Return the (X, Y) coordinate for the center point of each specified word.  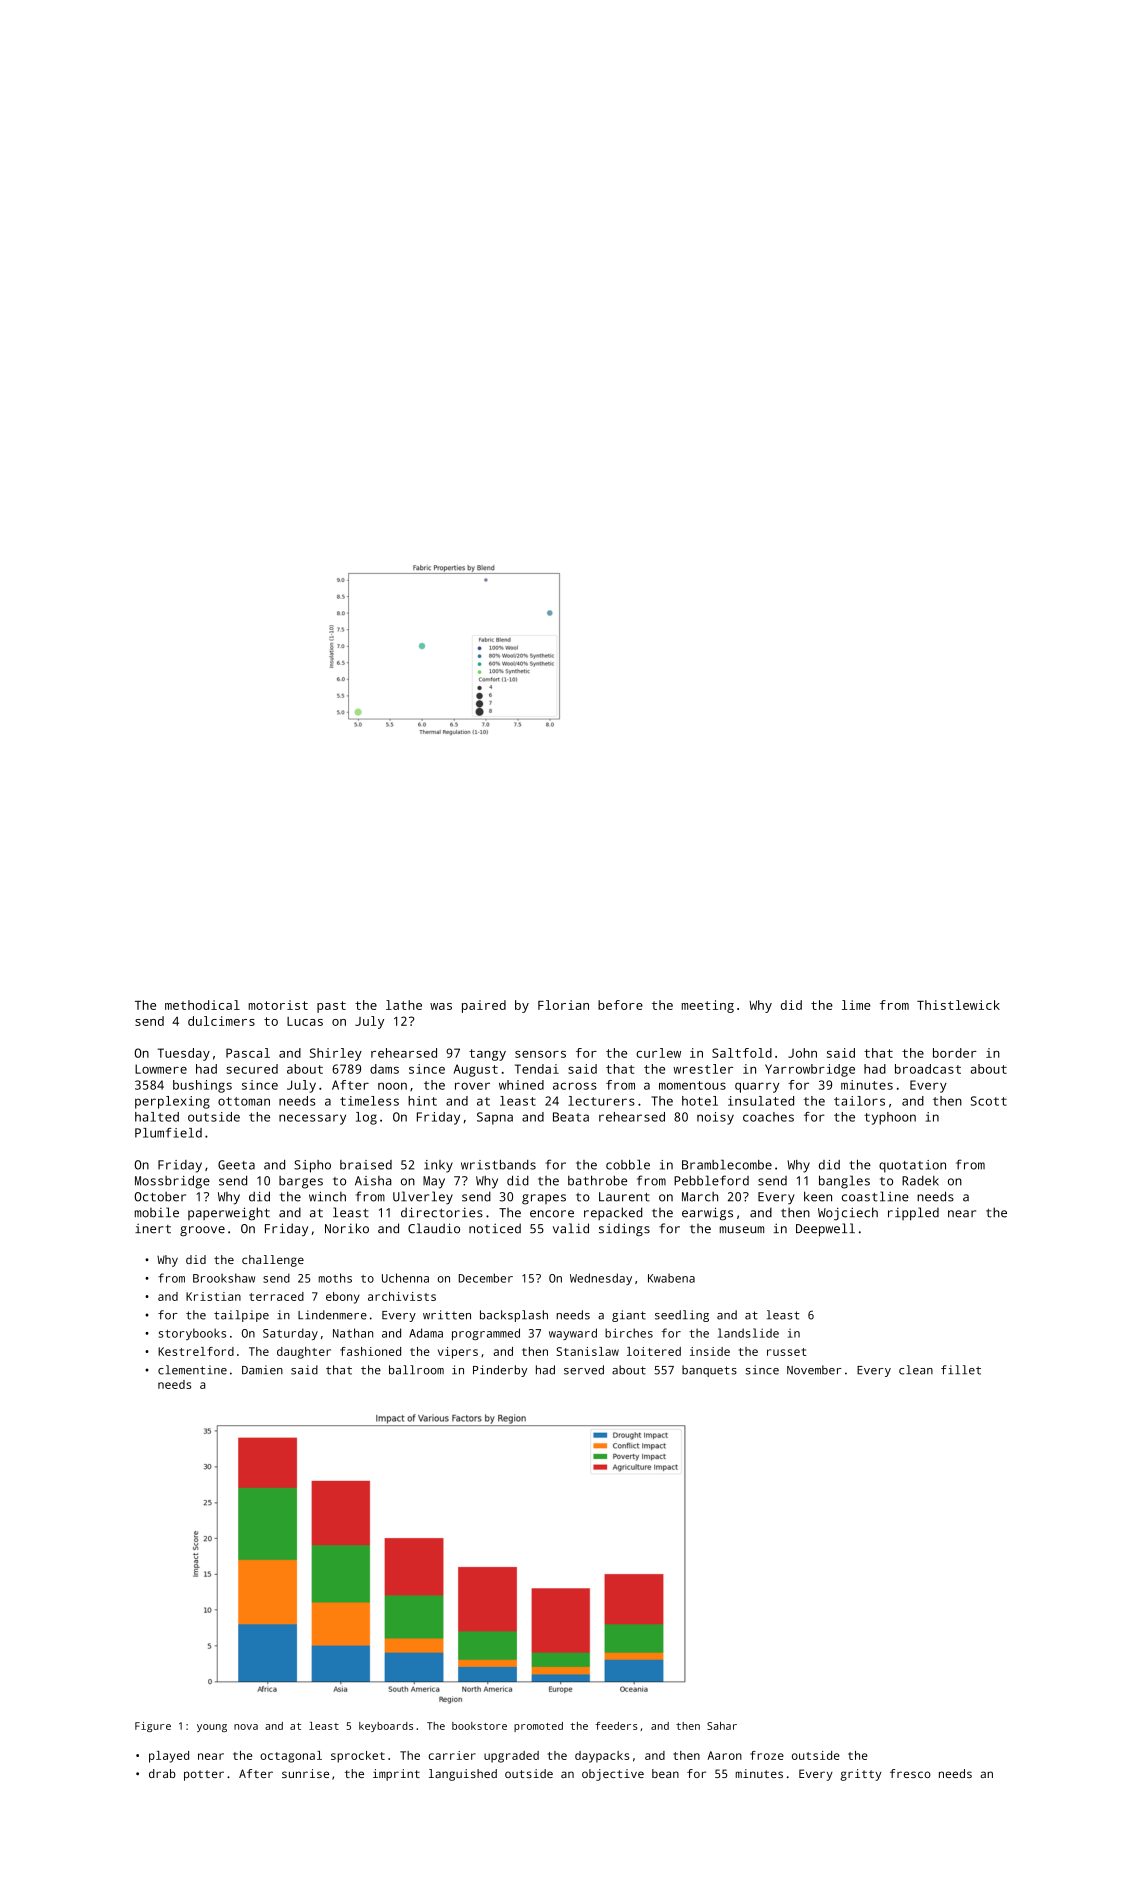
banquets (709, 1371)
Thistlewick (958, 1005)
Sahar (722, 1726)
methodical (202, 1005)
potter (204, 1775)
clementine (192, 1370)
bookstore (479, 1726)
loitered (654, 1351)
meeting (708, 1006)
